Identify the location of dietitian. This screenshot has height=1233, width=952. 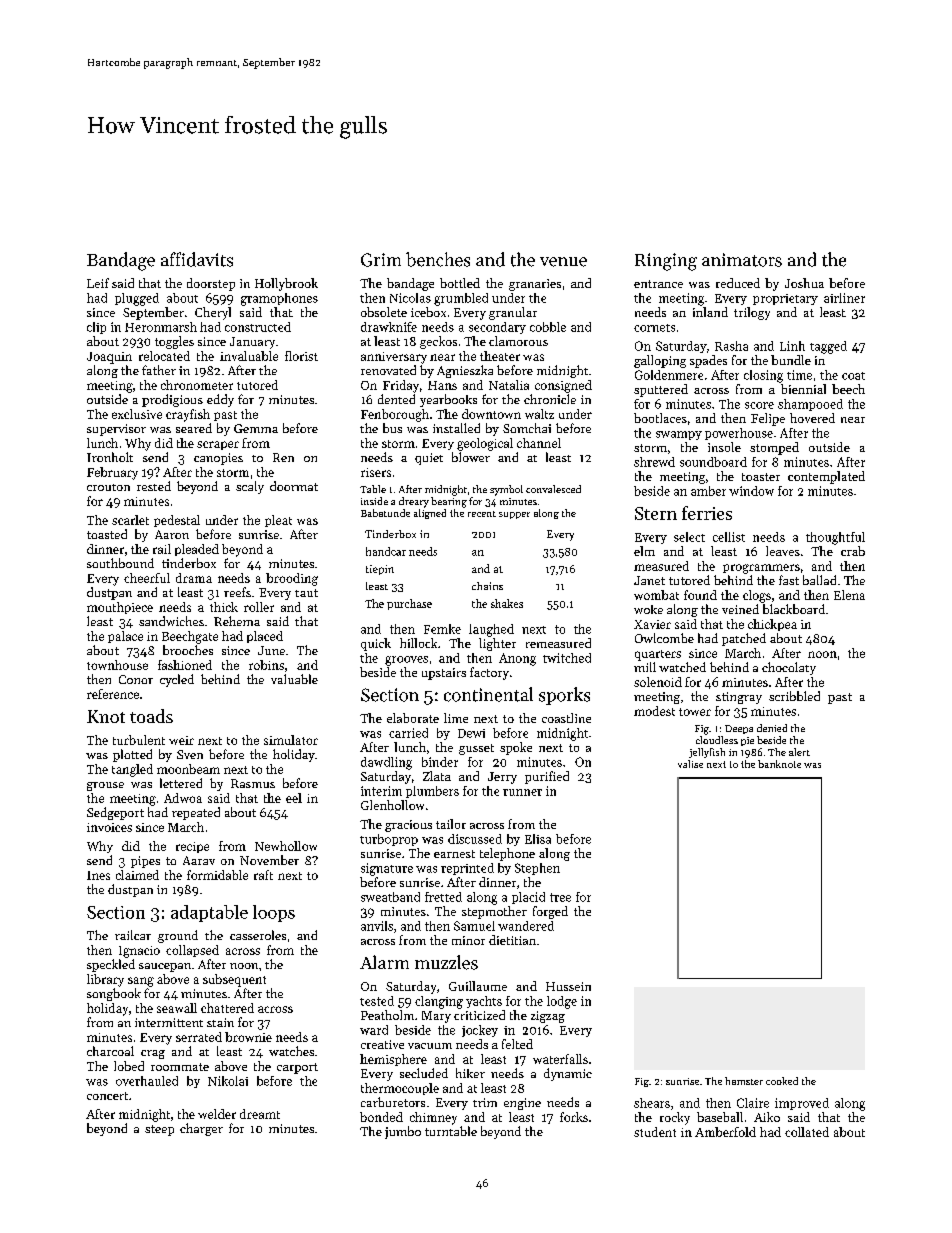
(512, 940).
